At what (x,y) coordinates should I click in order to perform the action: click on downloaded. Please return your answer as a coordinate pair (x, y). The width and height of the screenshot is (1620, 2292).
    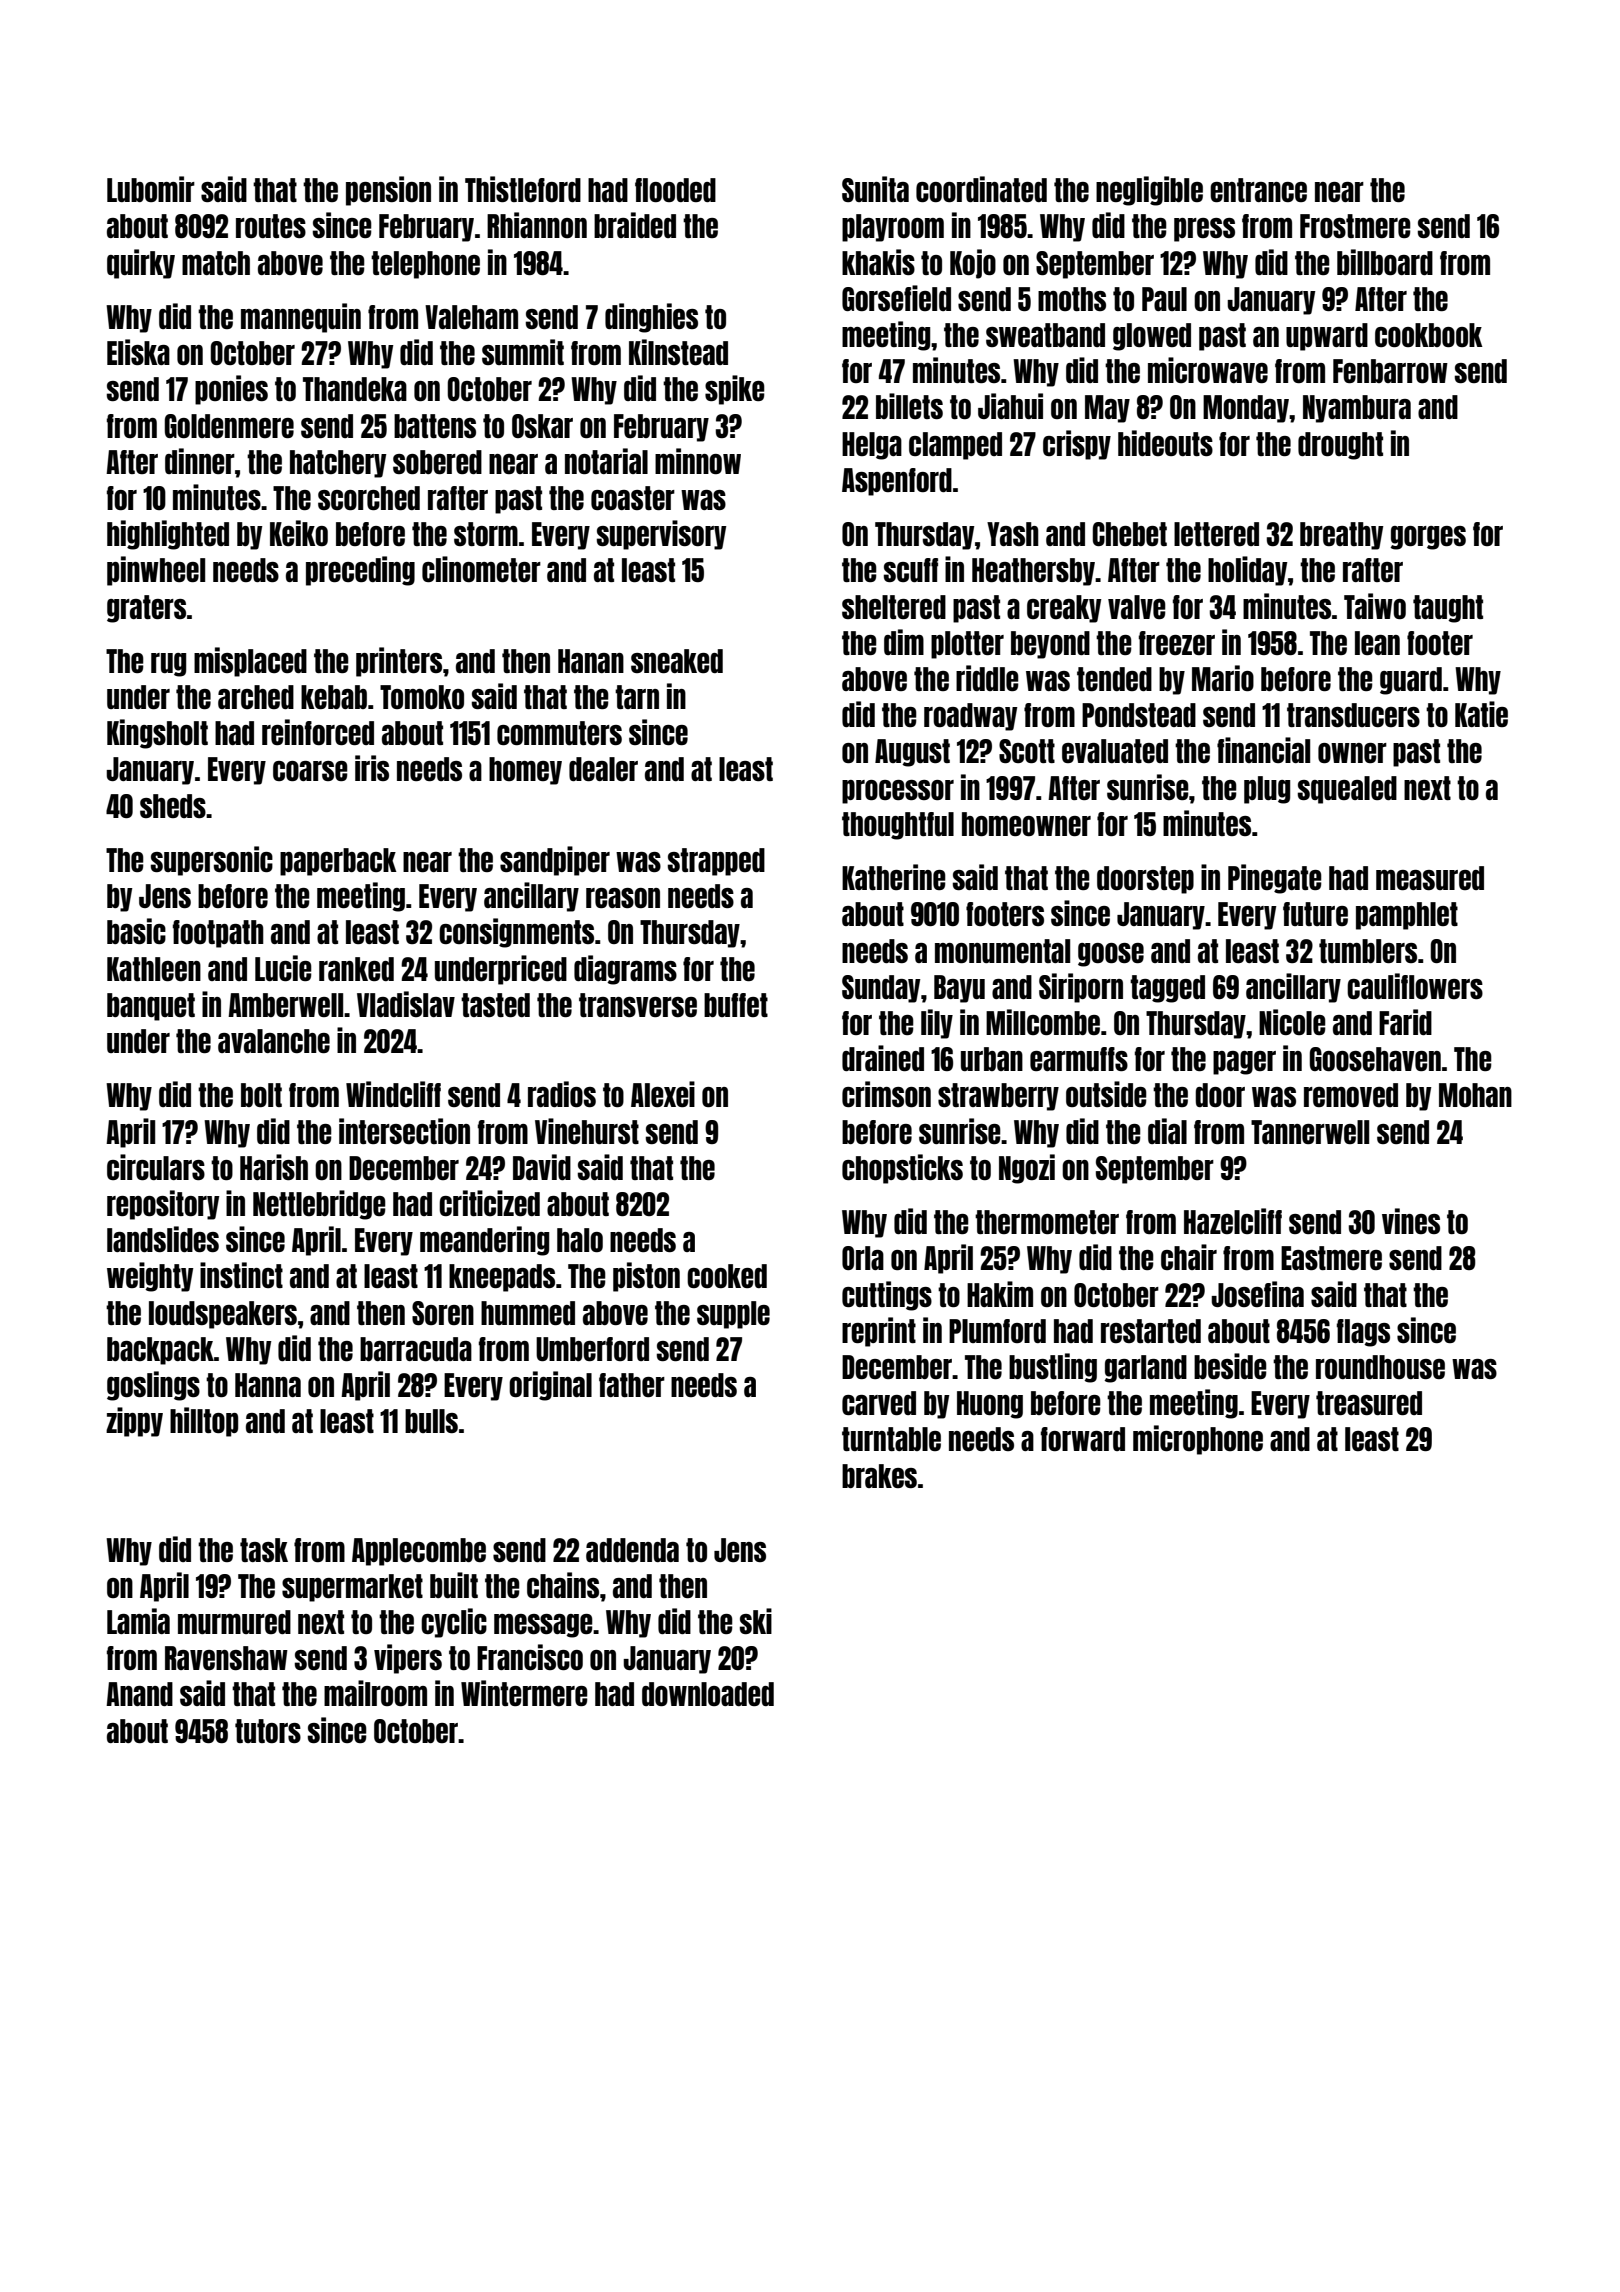
    Looking at the image, I should click on (708, 1694).
